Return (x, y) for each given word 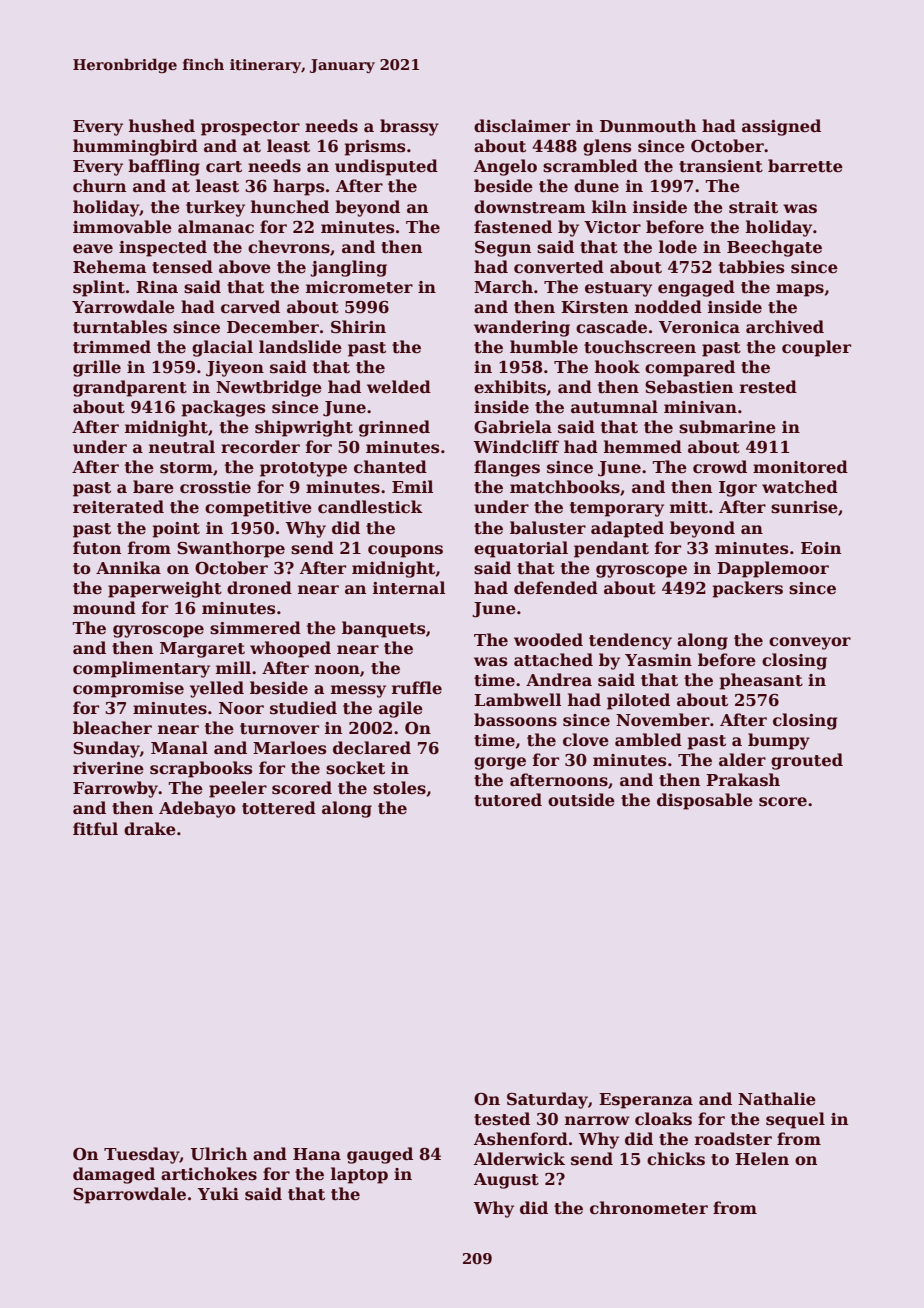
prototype (303, 469)
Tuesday (142, 1155)
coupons (405, 551)
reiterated (118, 507)
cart (224, 167)
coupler (816, 348)
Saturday (547, 1100)
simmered (255, 628)
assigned (781, 127)
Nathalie (777, 1099)
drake (150, 828)
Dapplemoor (773, 569)
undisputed (386, 167)
